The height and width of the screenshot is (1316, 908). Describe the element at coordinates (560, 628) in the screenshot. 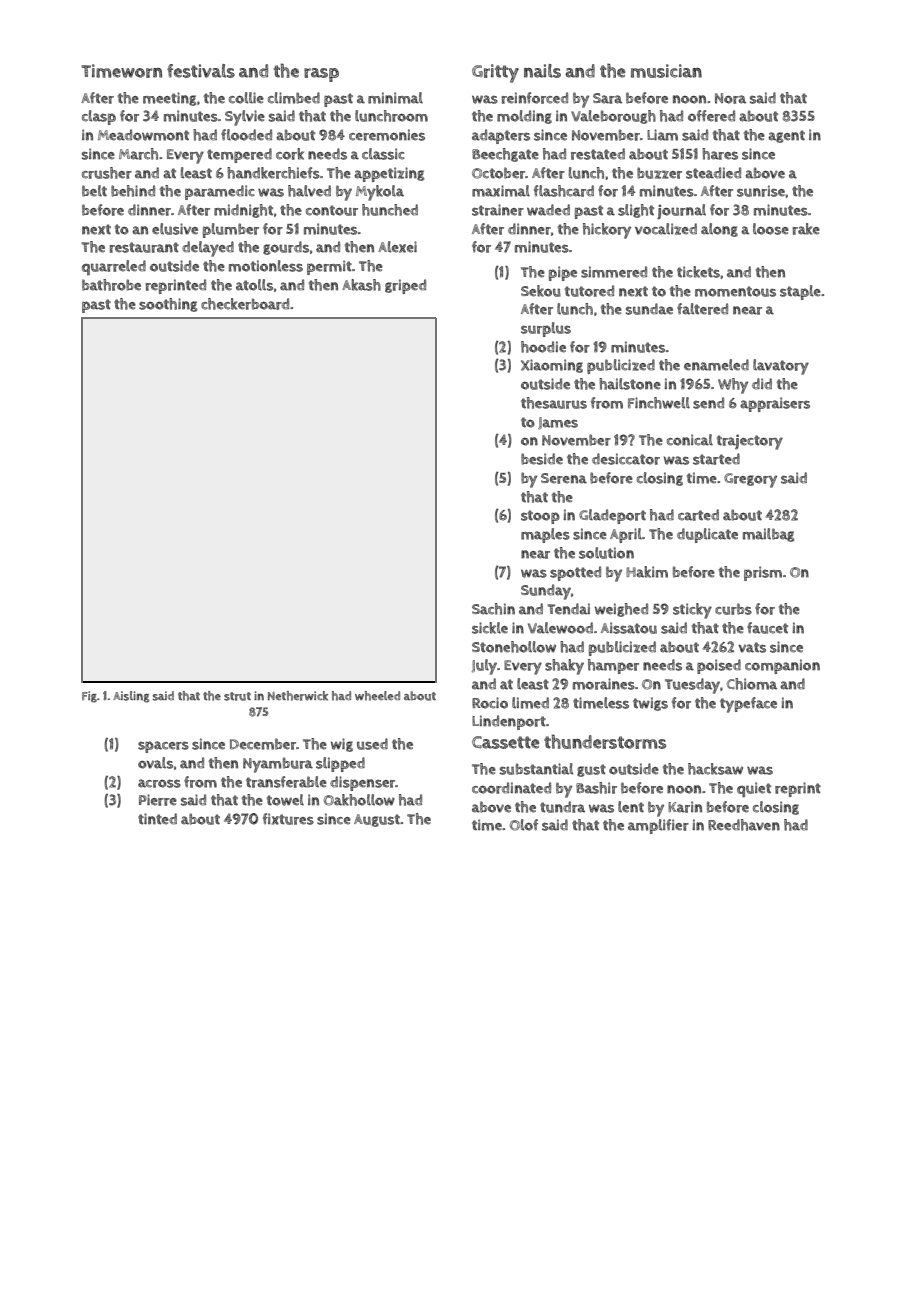

I see `Valewood` at that location.
